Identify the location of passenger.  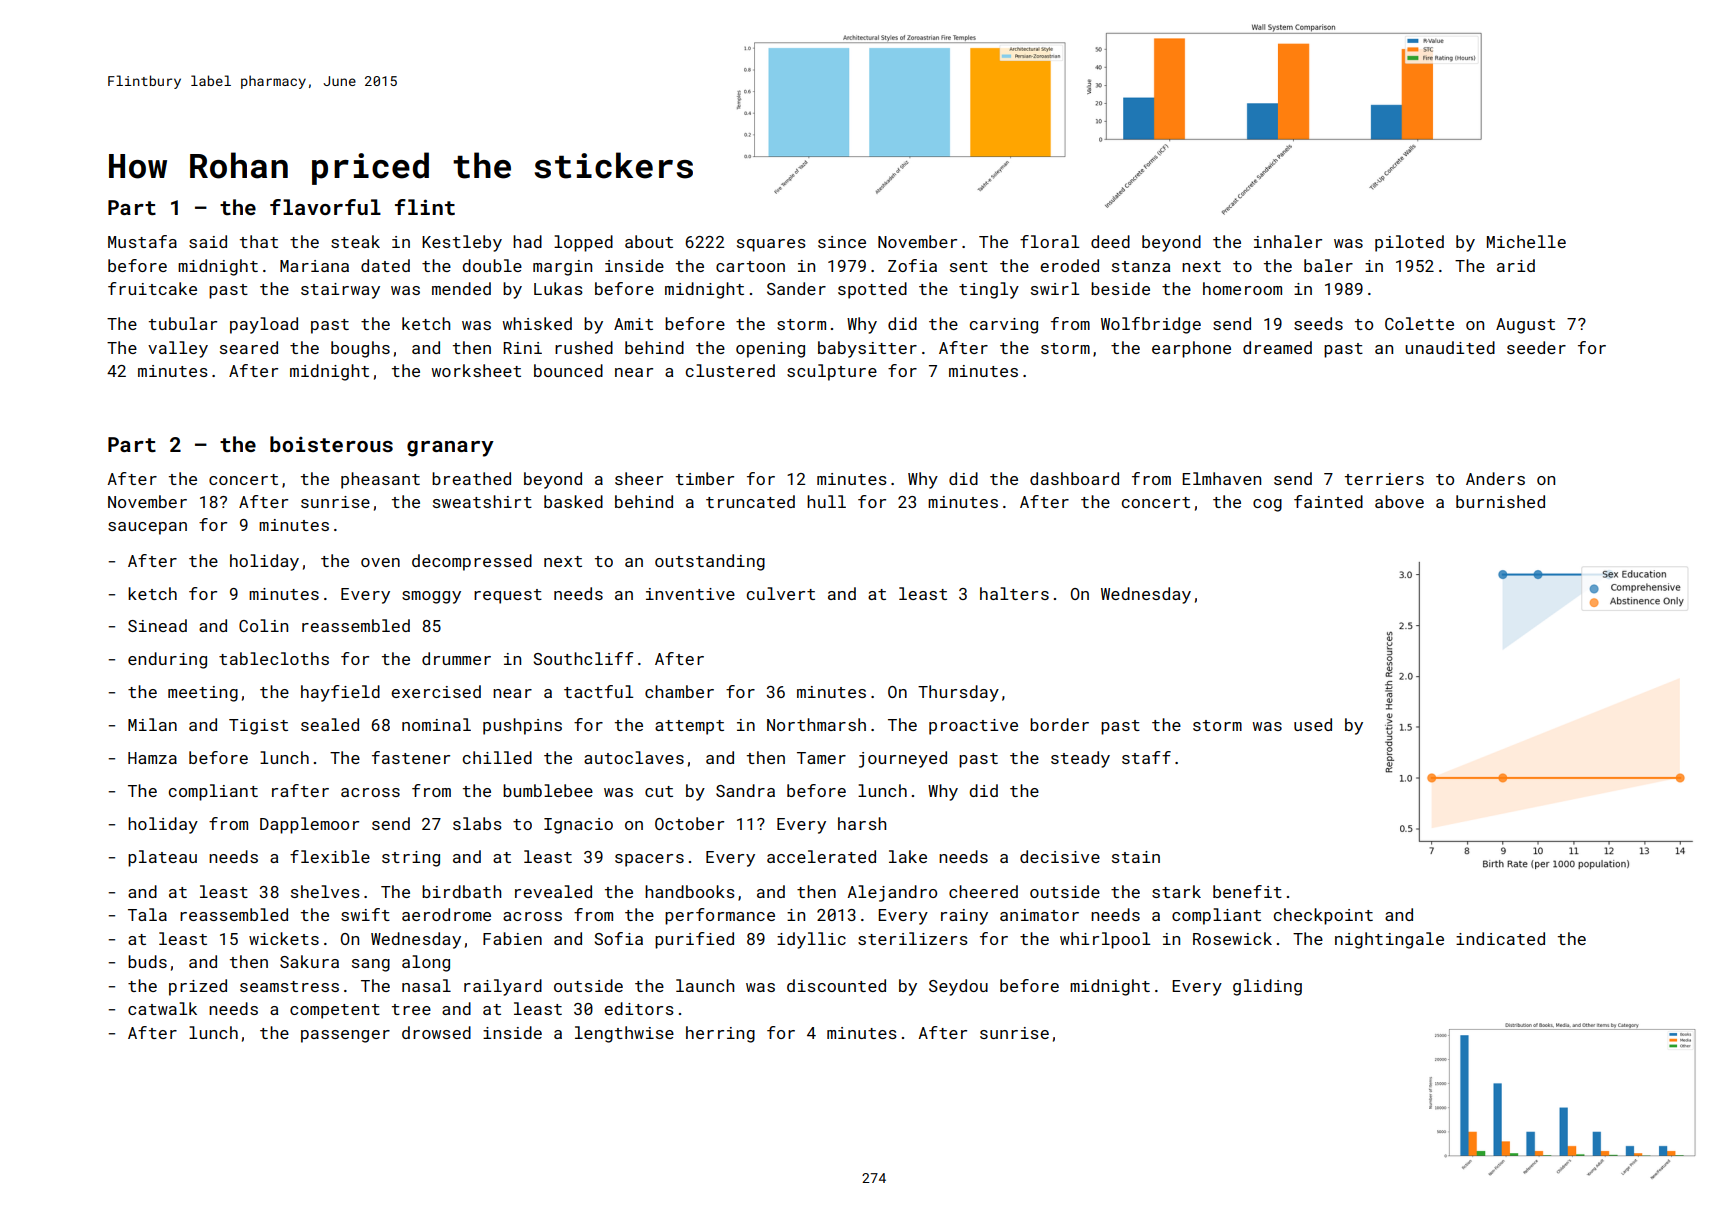
(345, 1036).
